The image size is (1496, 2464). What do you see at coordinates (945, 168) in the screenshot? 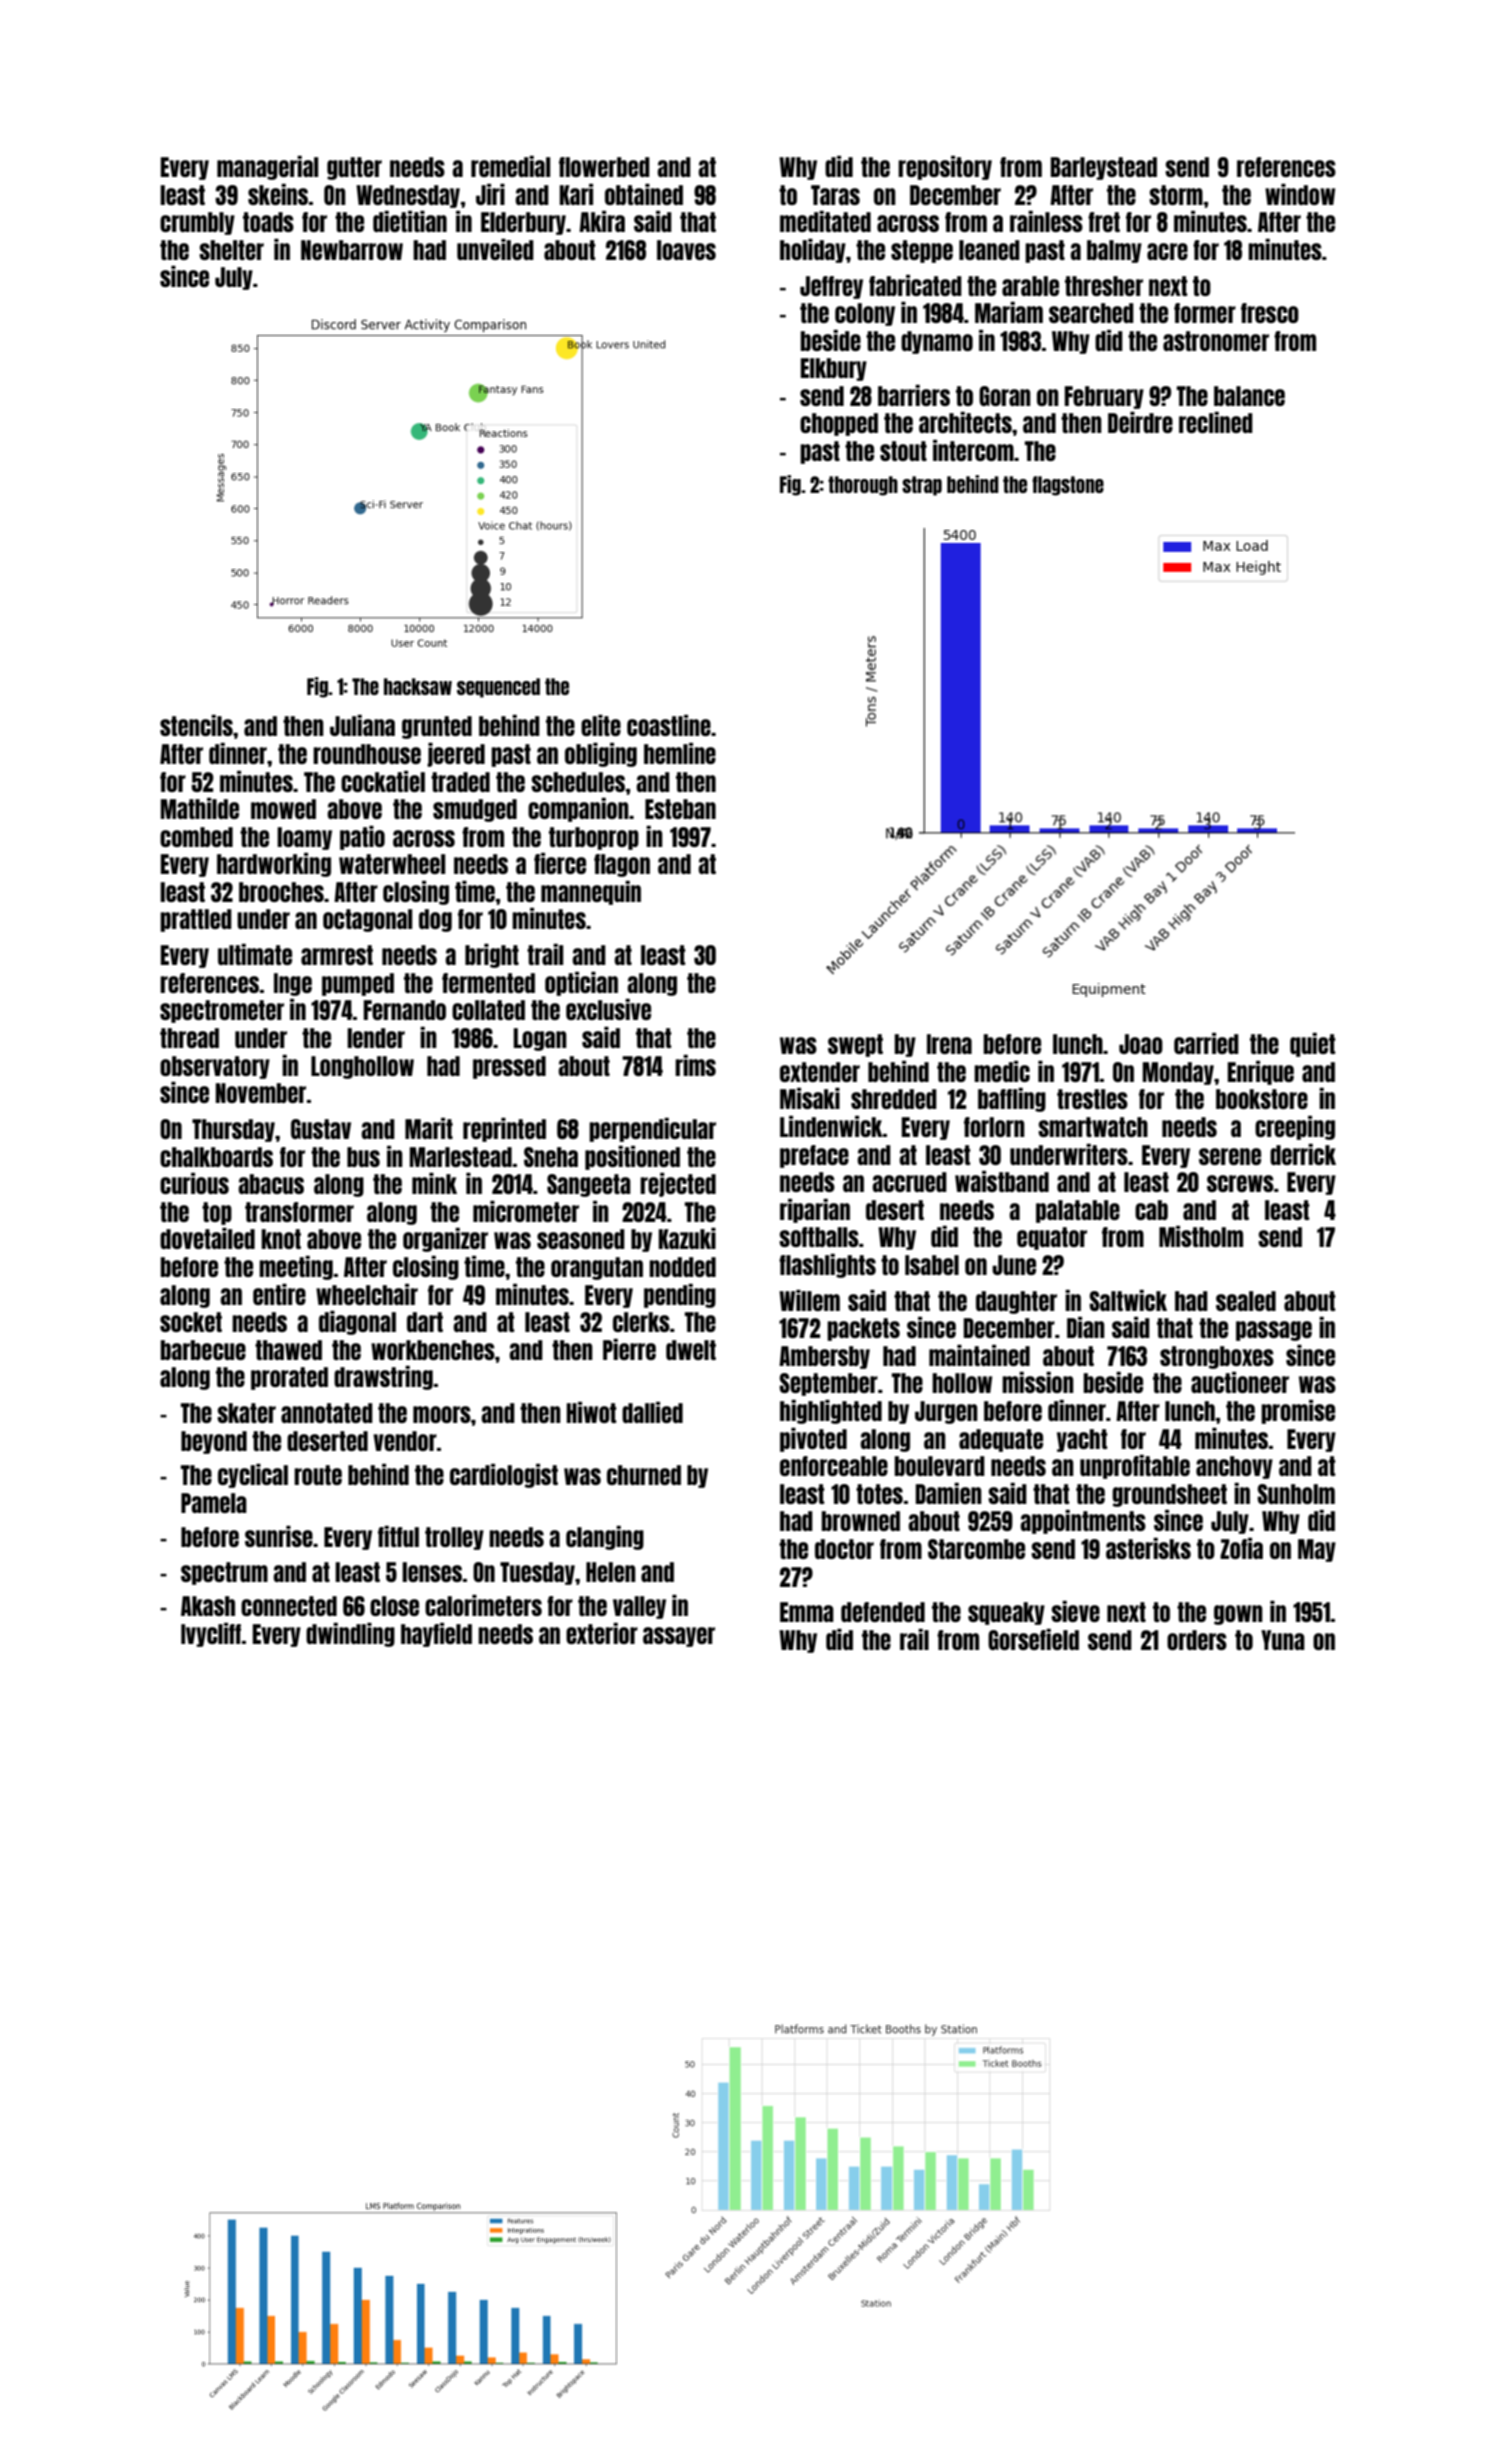
I see `repository` at bounding box center [945, 168].
